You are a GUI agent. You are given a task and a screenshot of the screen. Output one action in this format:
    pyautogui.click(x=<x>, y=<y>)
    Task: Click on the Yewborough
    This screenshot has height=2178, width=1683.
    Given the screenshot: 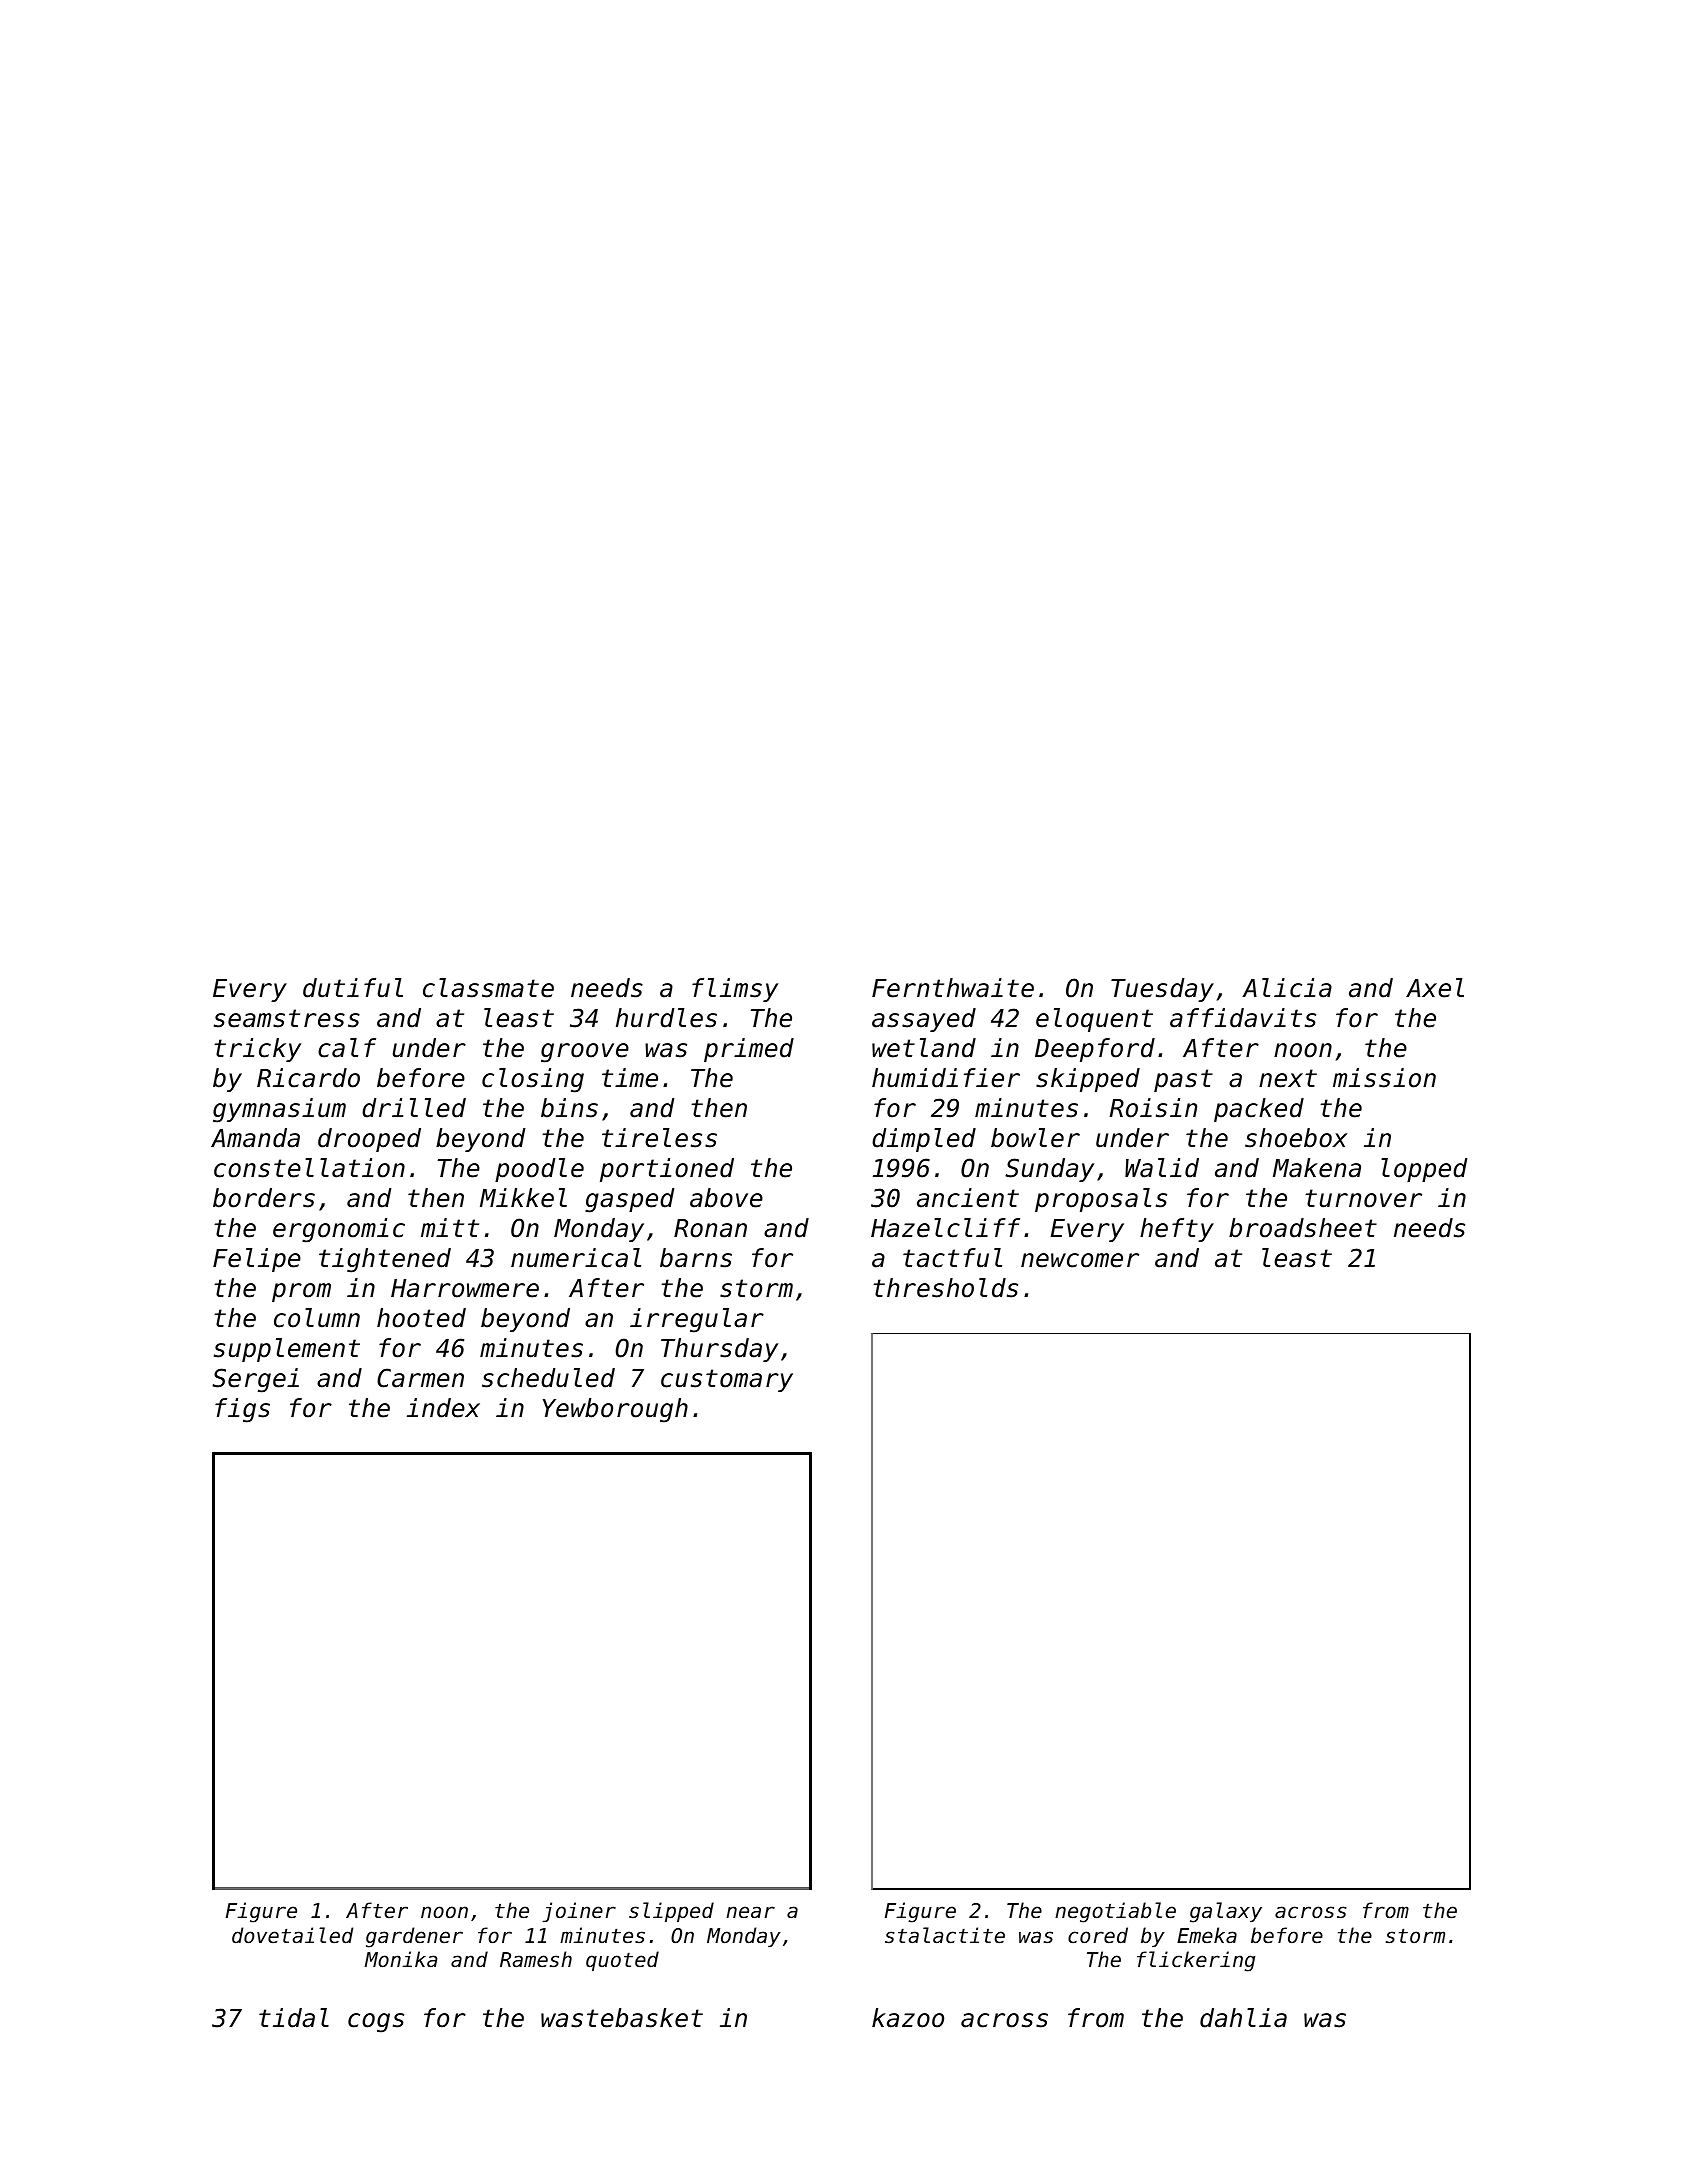 What is the action you would take?
    pyautogui.click(x=615, y=1410)
